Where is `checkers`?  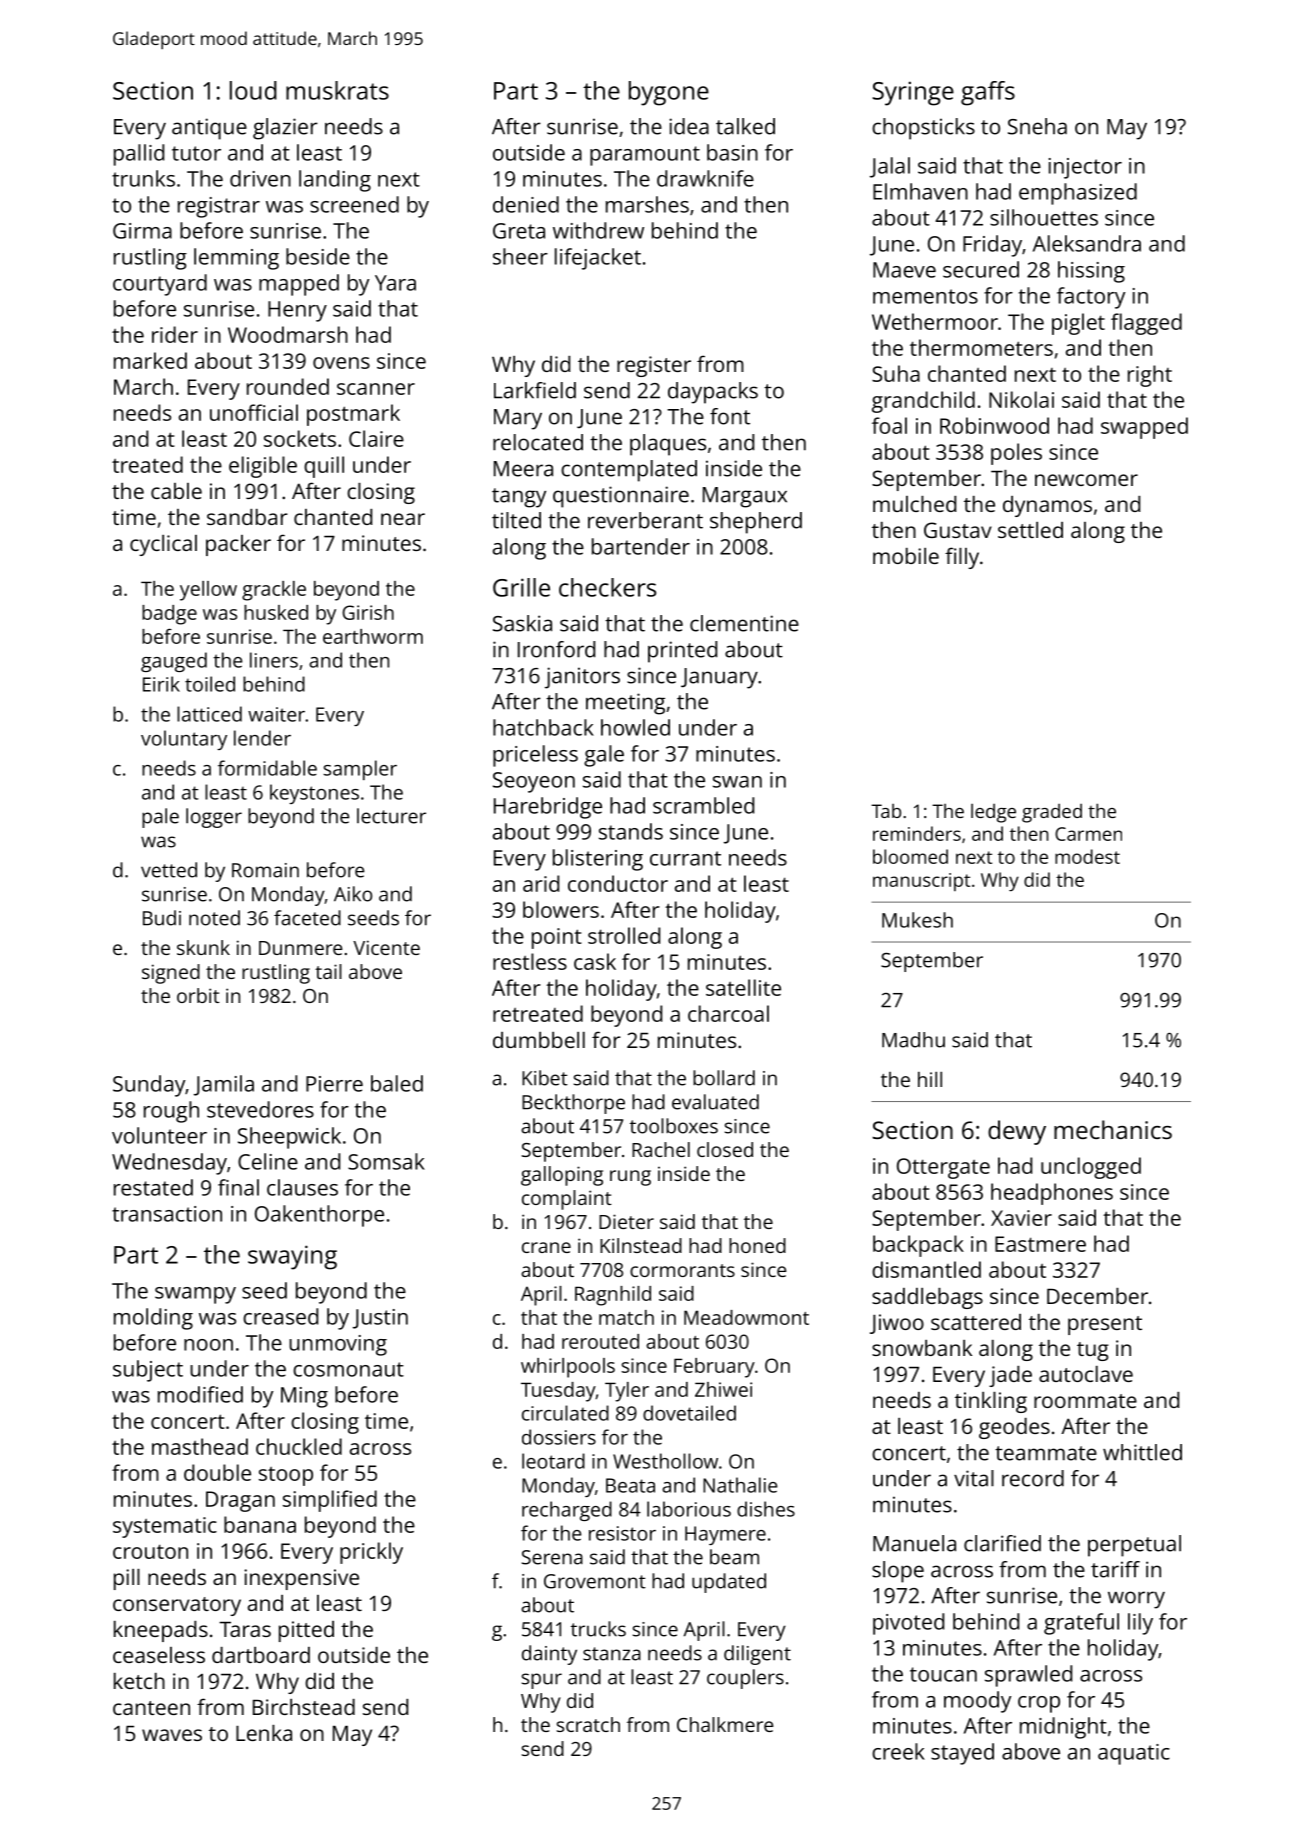
checkers is located at coordinates (607, 587).
